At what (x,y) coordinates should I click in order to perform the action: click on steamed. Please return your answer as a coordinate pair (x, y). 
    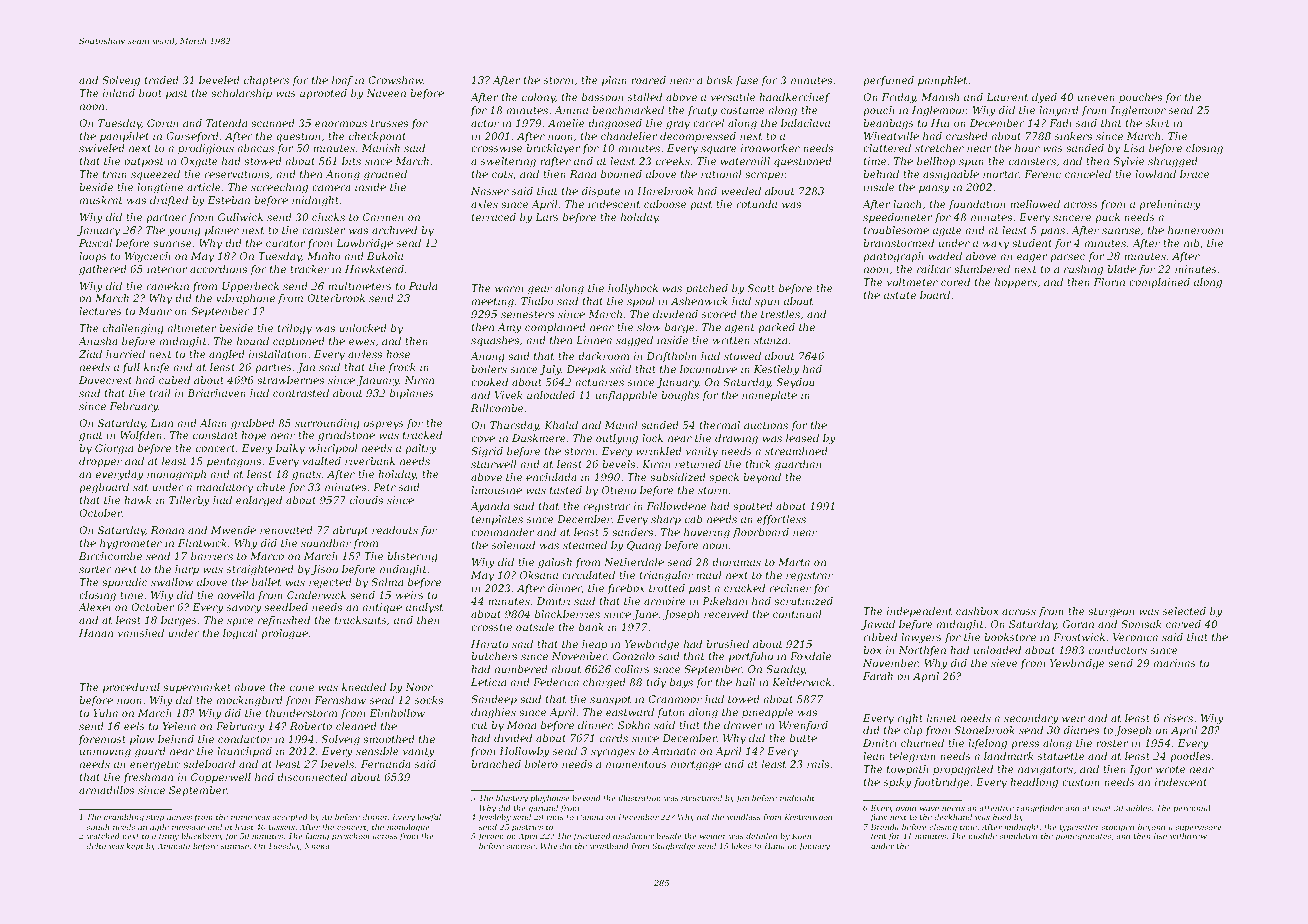
    Looking at the image, I should click on (585, 545).
